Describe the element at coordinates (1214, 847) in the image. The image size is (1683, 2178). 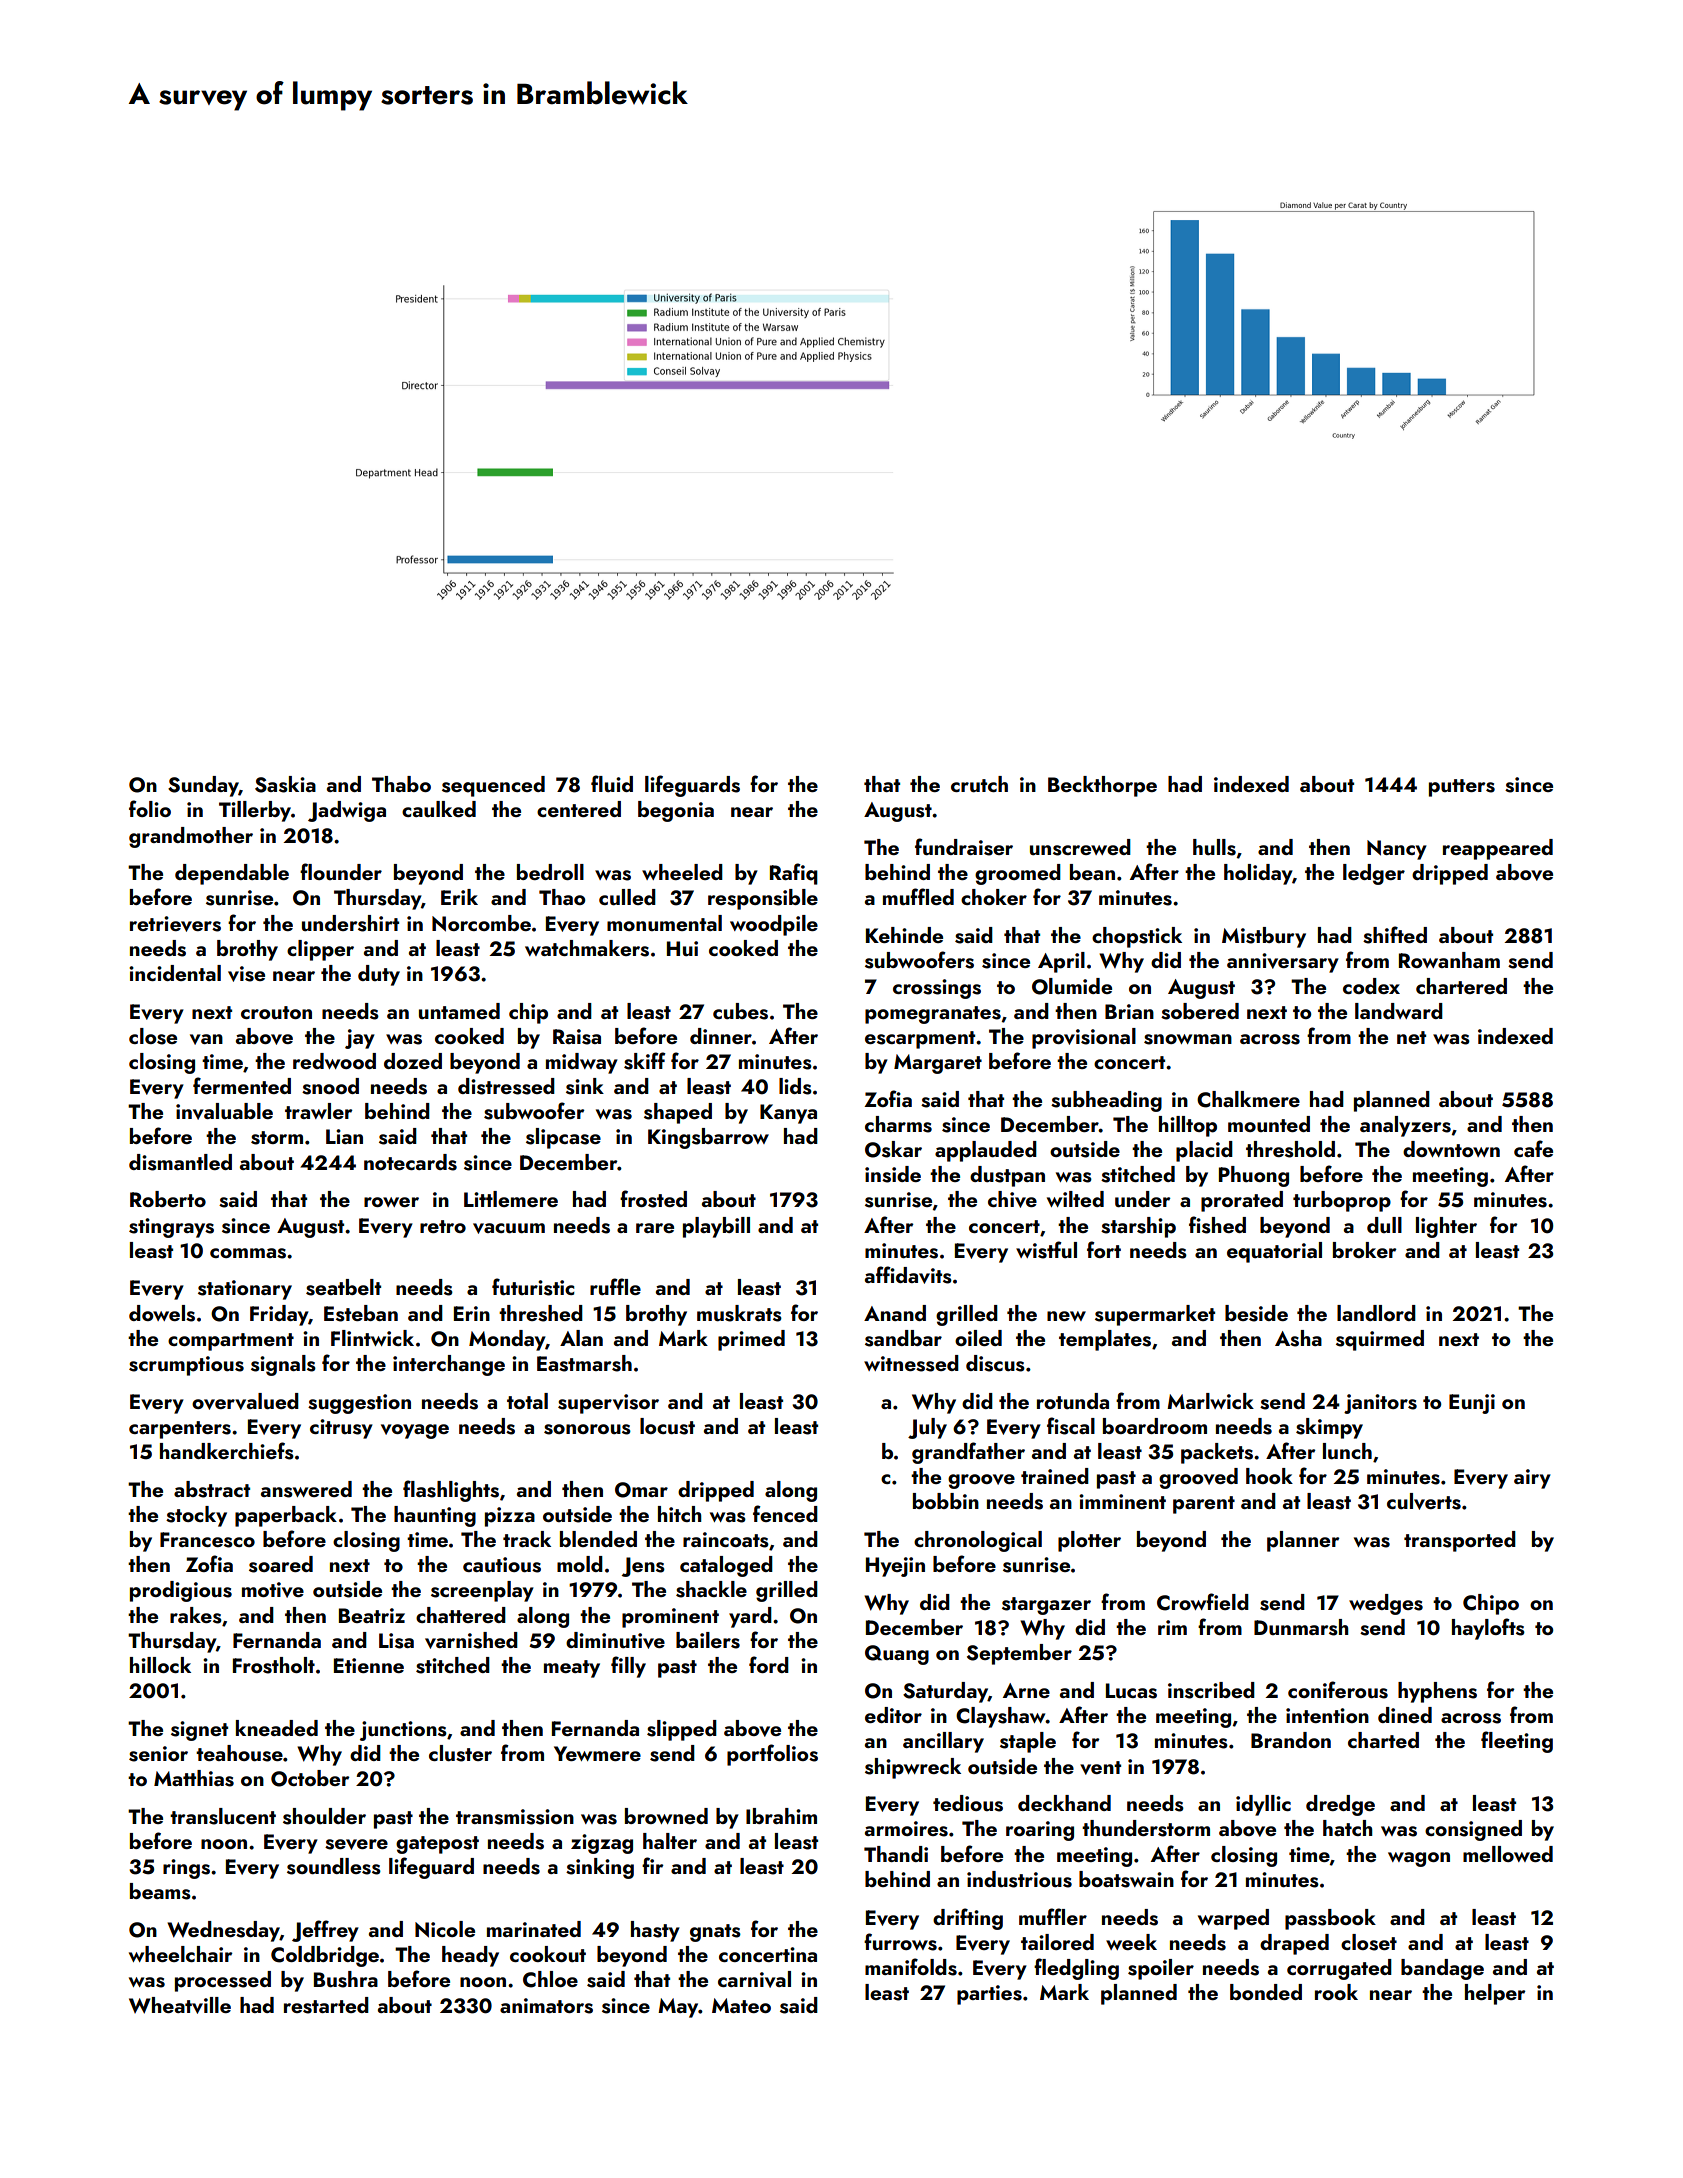
I see `hulls` at that location.
